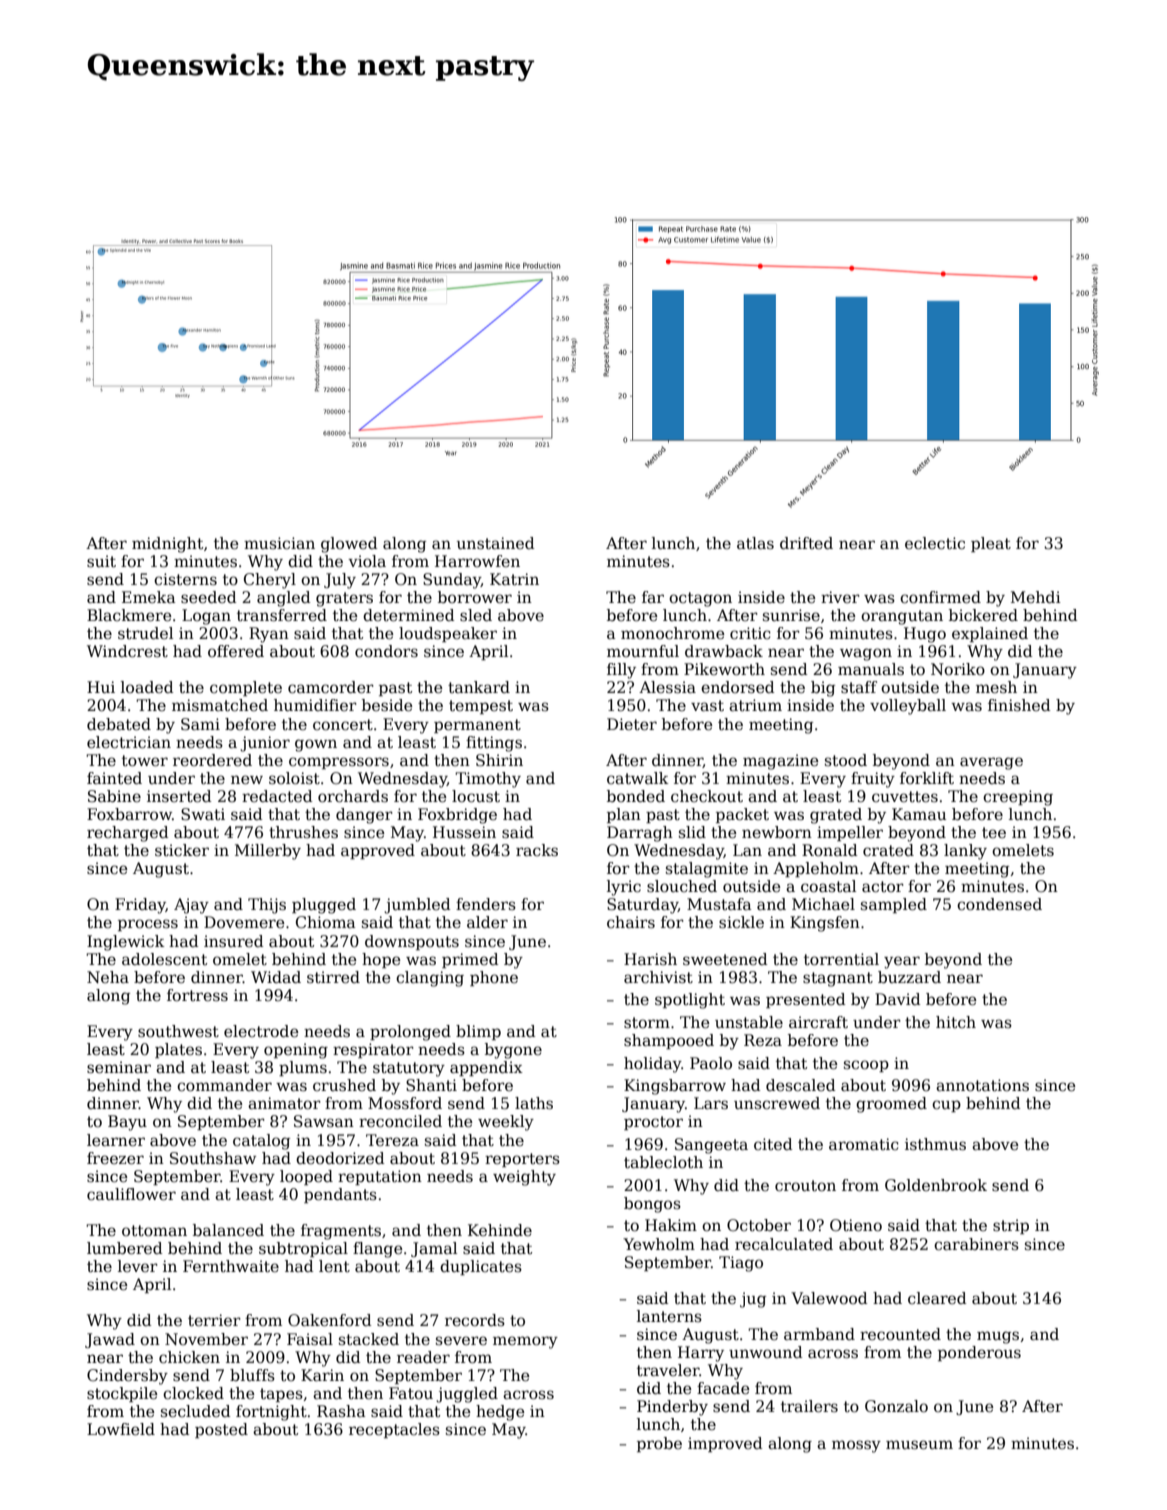 This page has height=1510, width=1167. What do you see at coordinates (659, 1444) in the page?
I see `probe` at bounding box center [659, 1444].
